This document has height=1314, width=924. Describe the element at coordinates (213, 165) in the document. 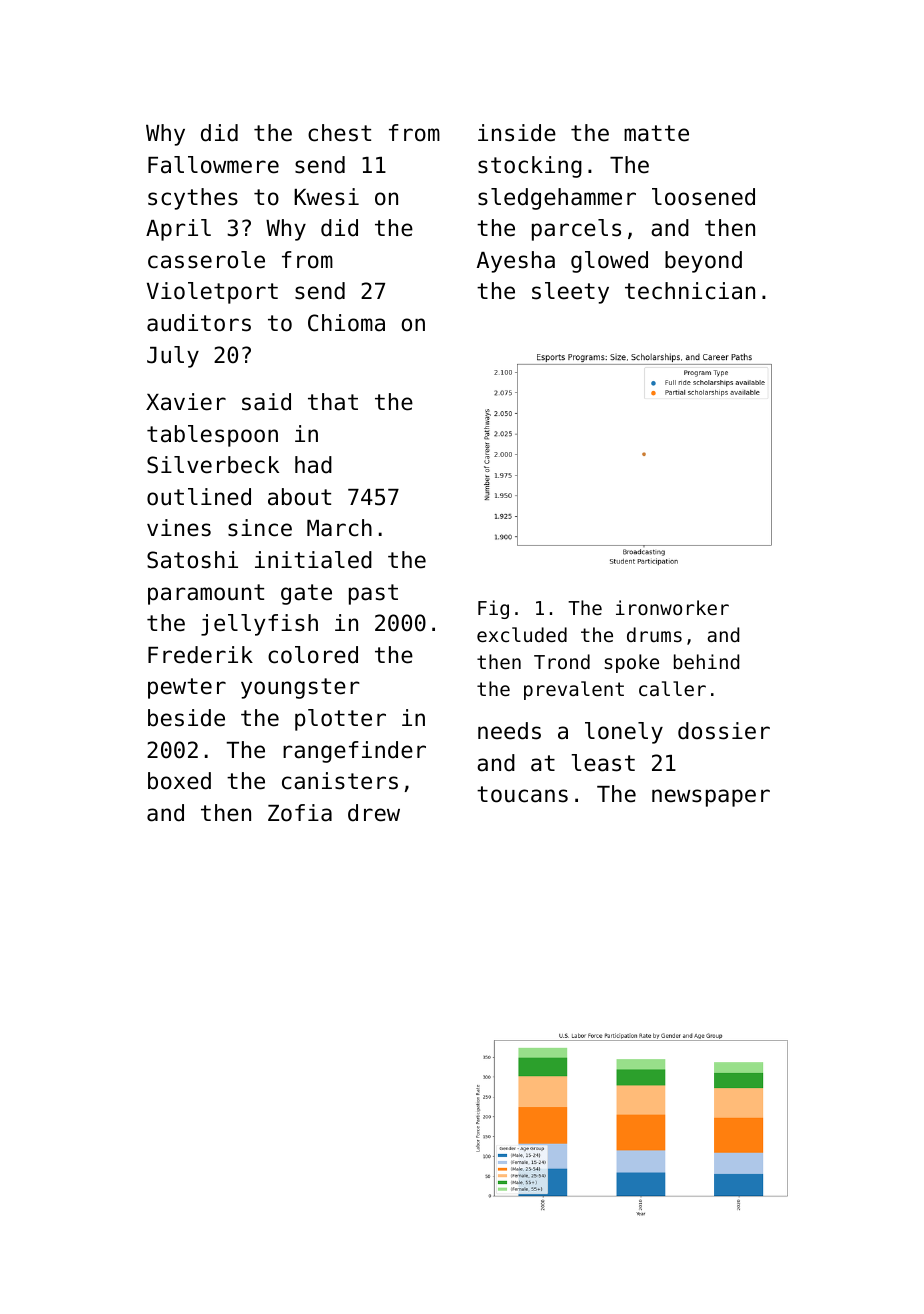

I see `Fallowmere` at that location.
